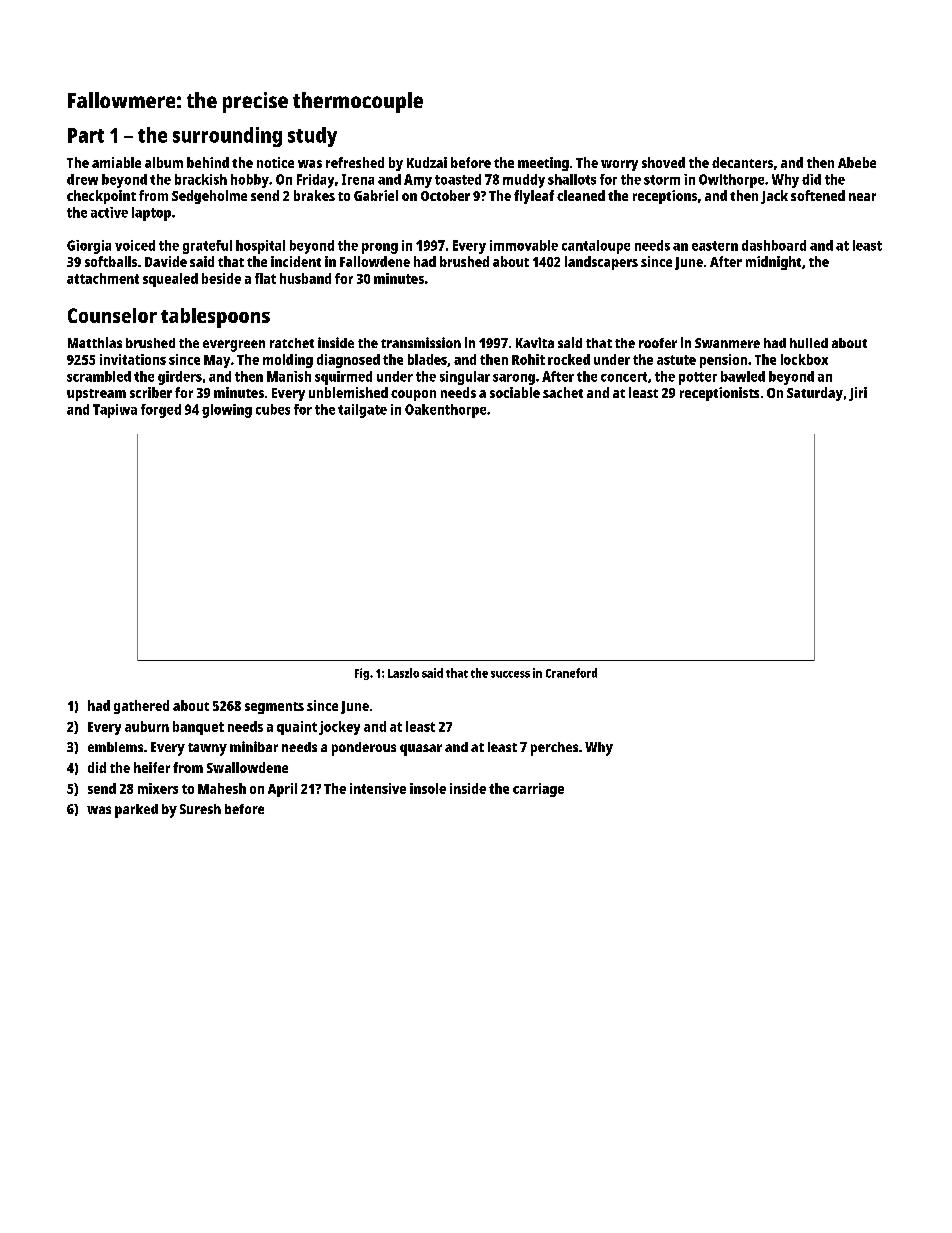 This document has width=952, height=1233. What do you see at coordinates (274, 708) in the document?
I see `segments` at bounding box center [274, 708].
